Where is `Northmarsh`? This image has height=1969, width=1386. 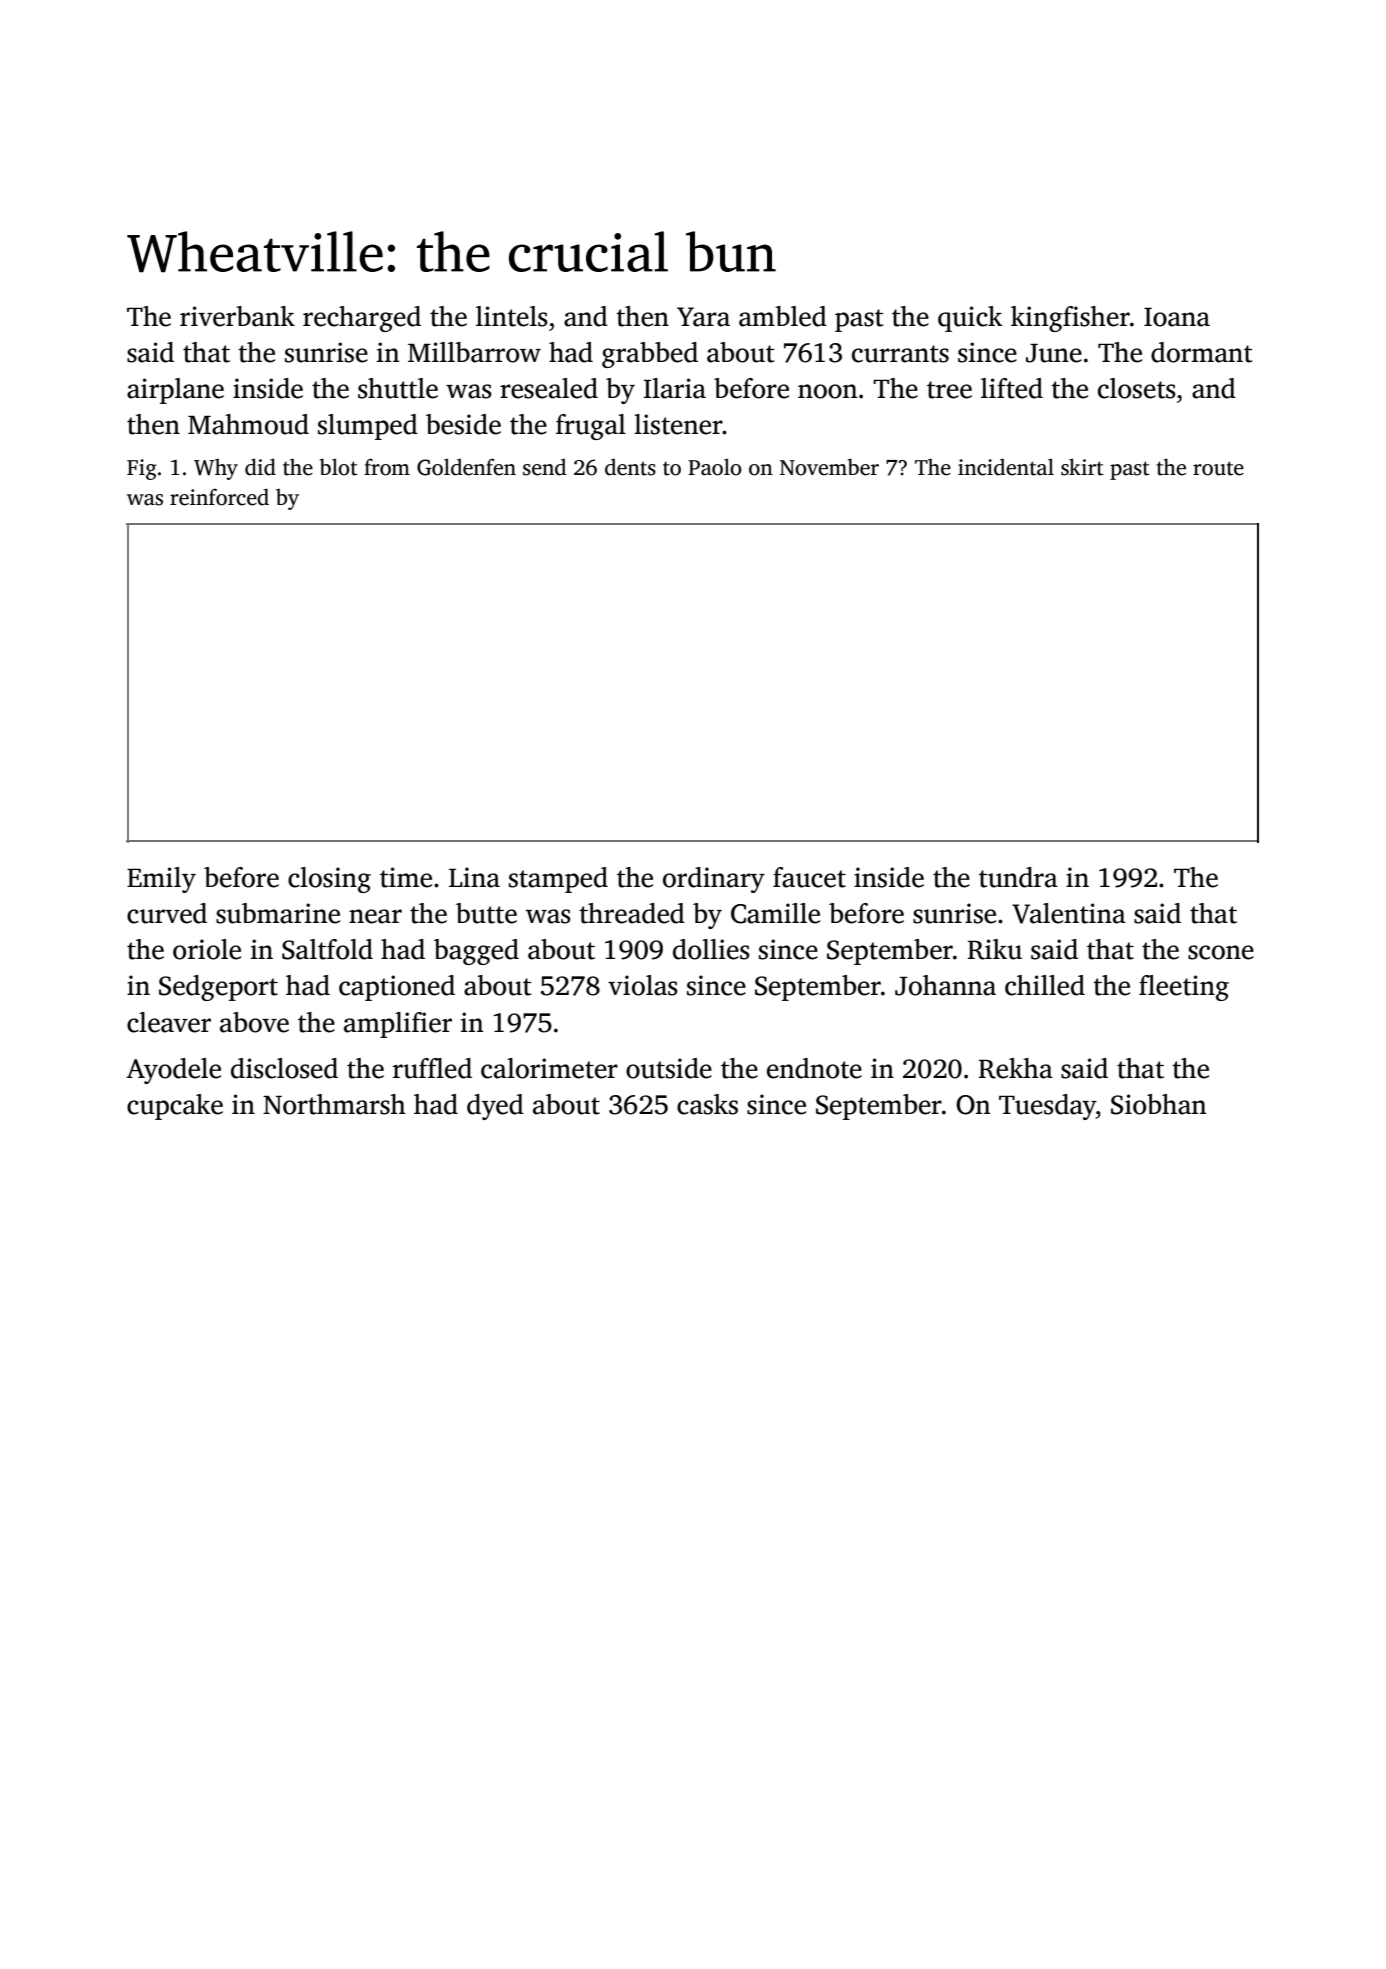
Northmarsh is located at coordinates (334, 1104).
